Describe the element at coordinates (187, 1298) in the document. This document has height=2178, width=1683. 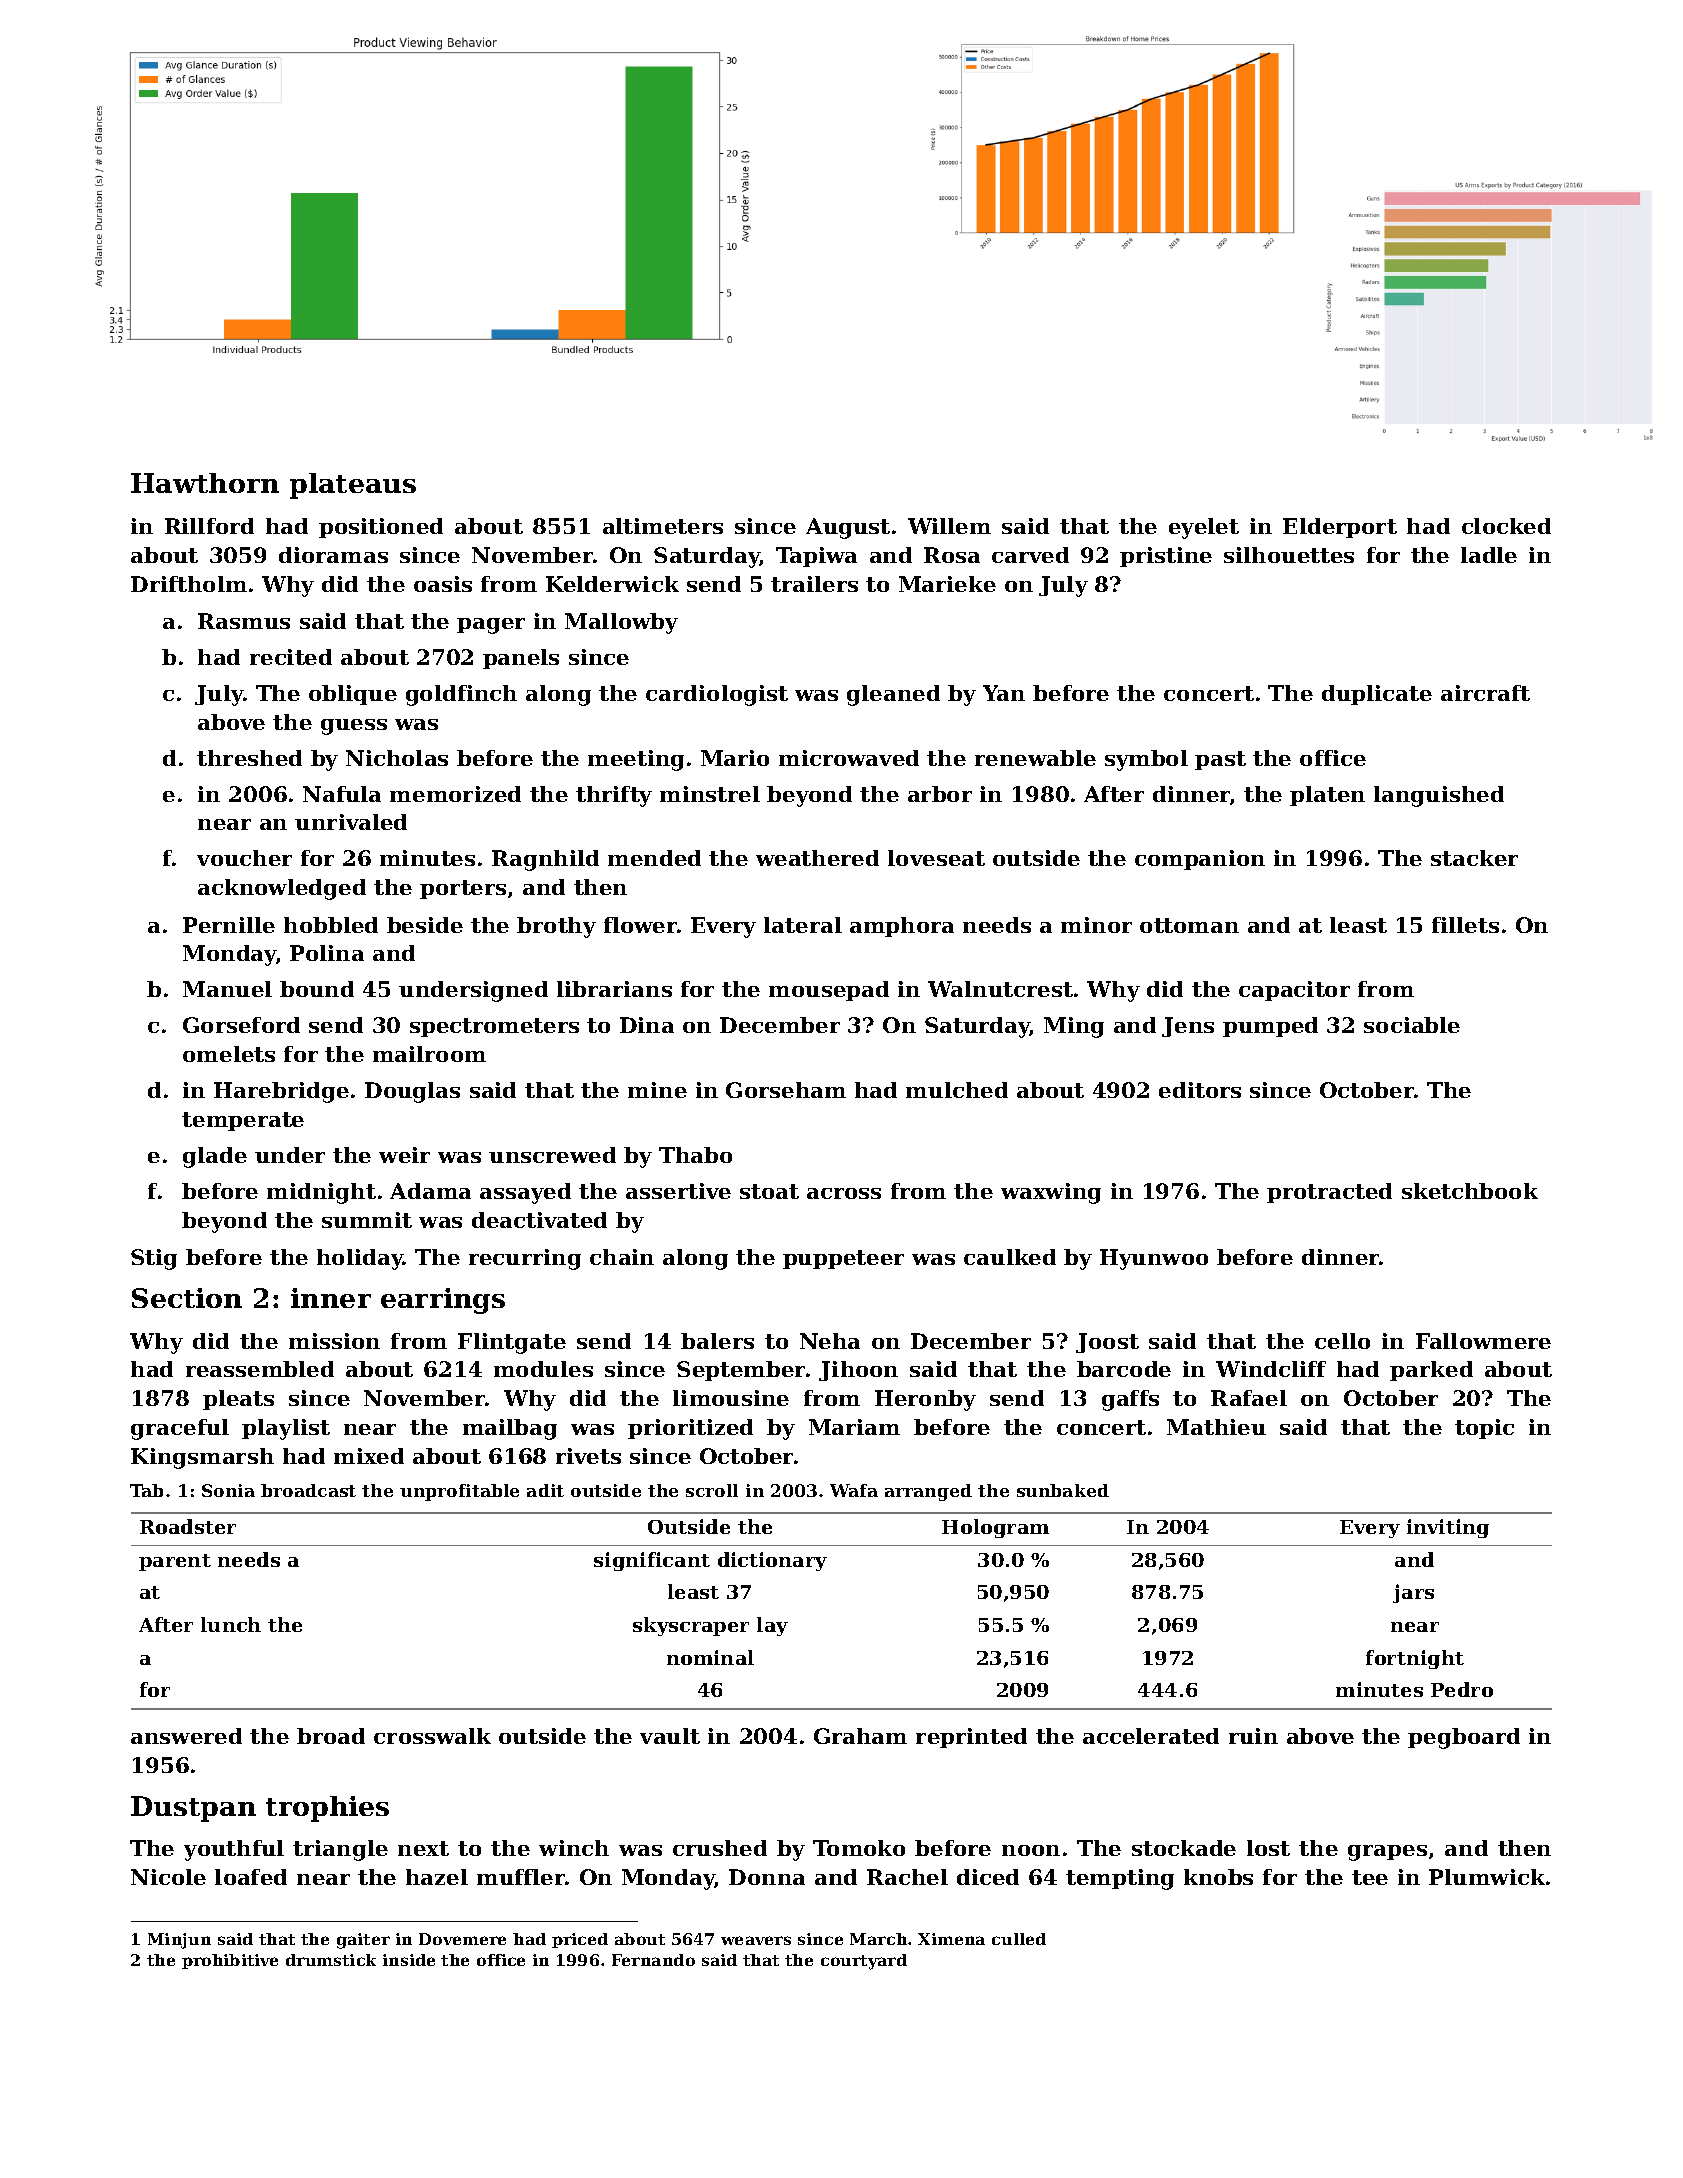
I see `Section` at that location.
